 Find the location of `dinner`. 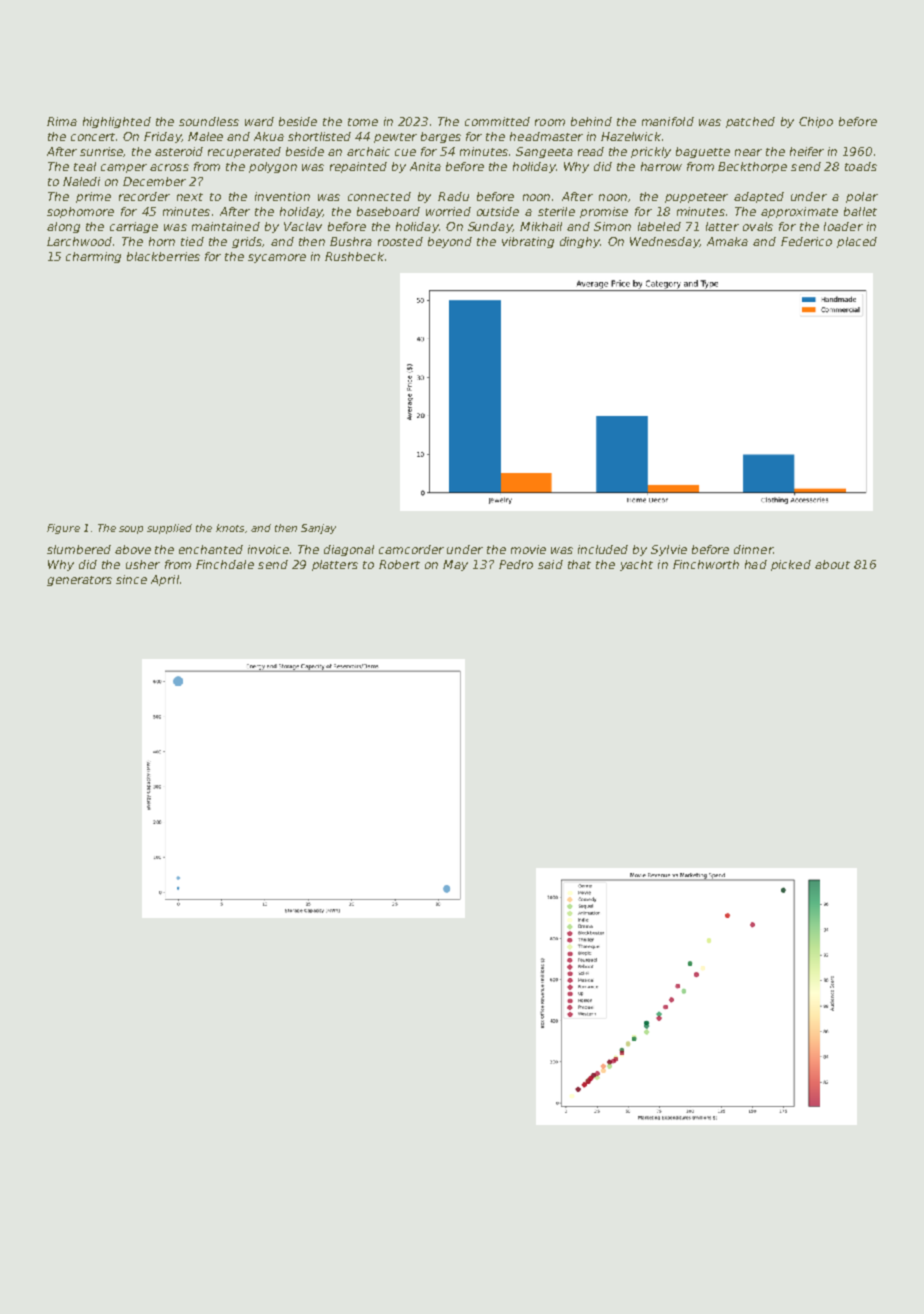

dinner is located at coordinates (753, 549).
